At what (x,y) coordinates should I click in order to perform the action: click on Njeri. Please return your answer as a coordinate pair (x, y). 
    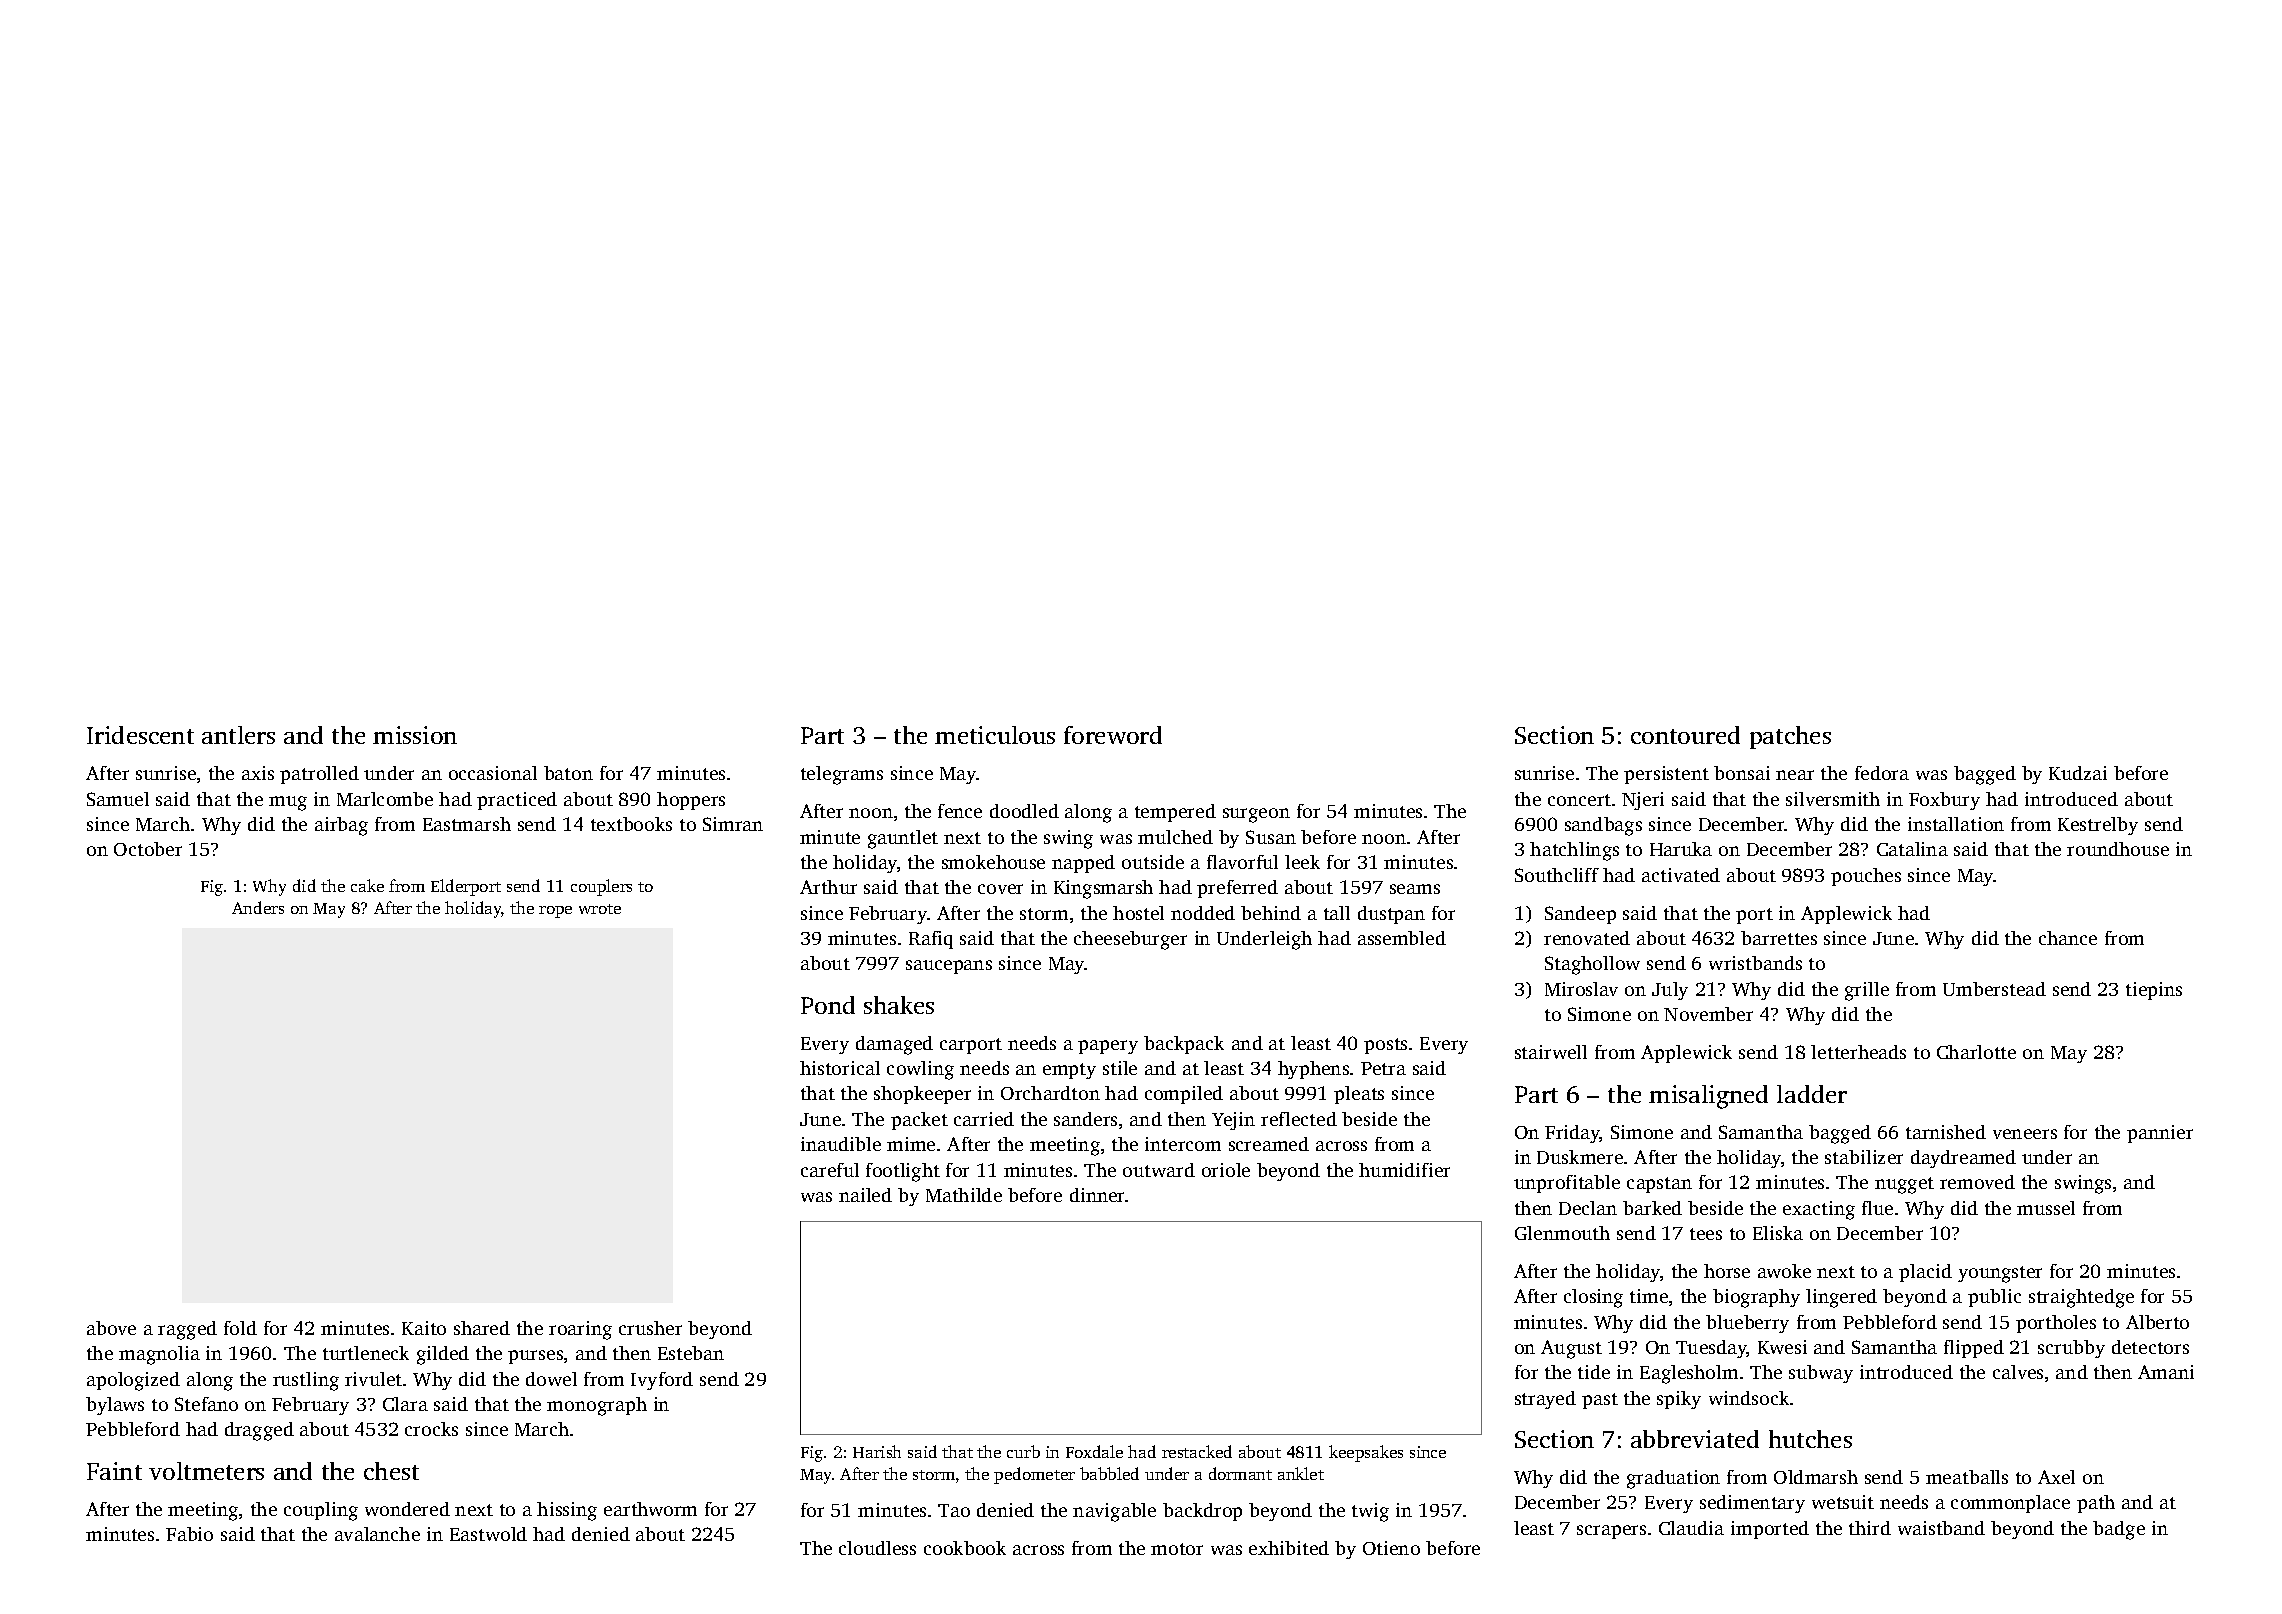
    Looking at the image, I should click on (1643, 801).
